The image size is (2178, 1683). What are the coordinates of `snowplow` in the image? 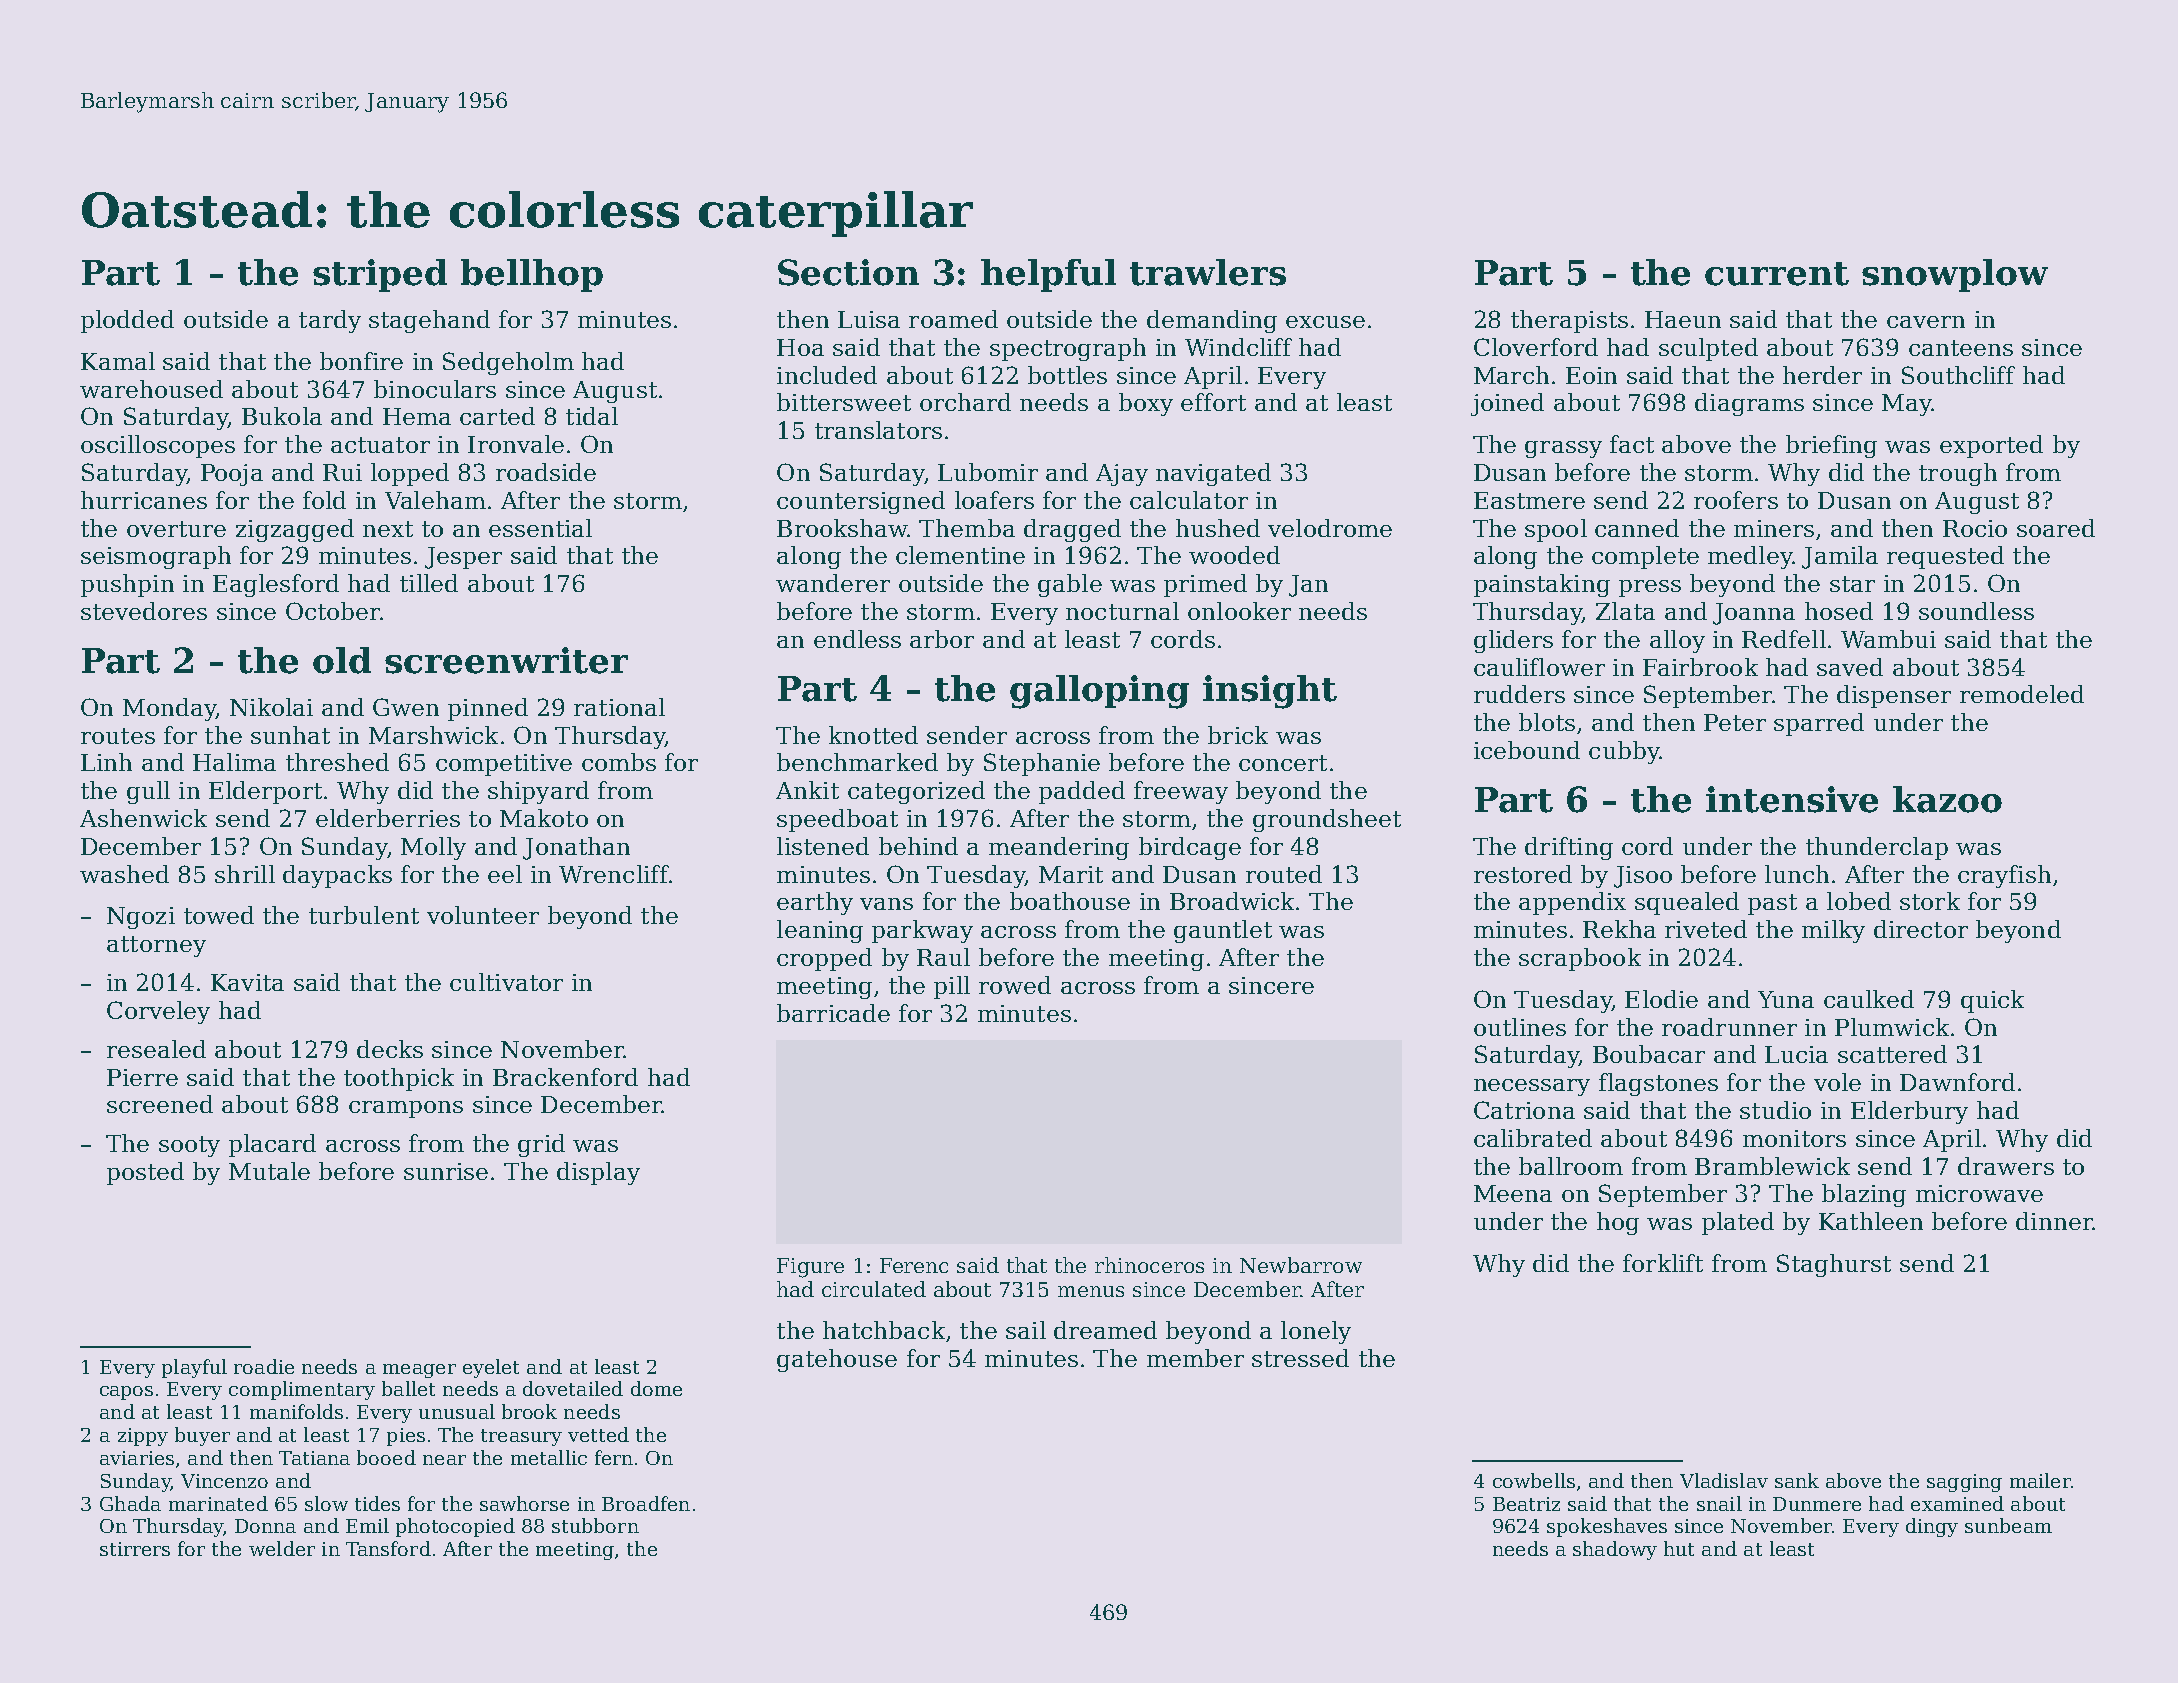 It's located at (1955, 275).
